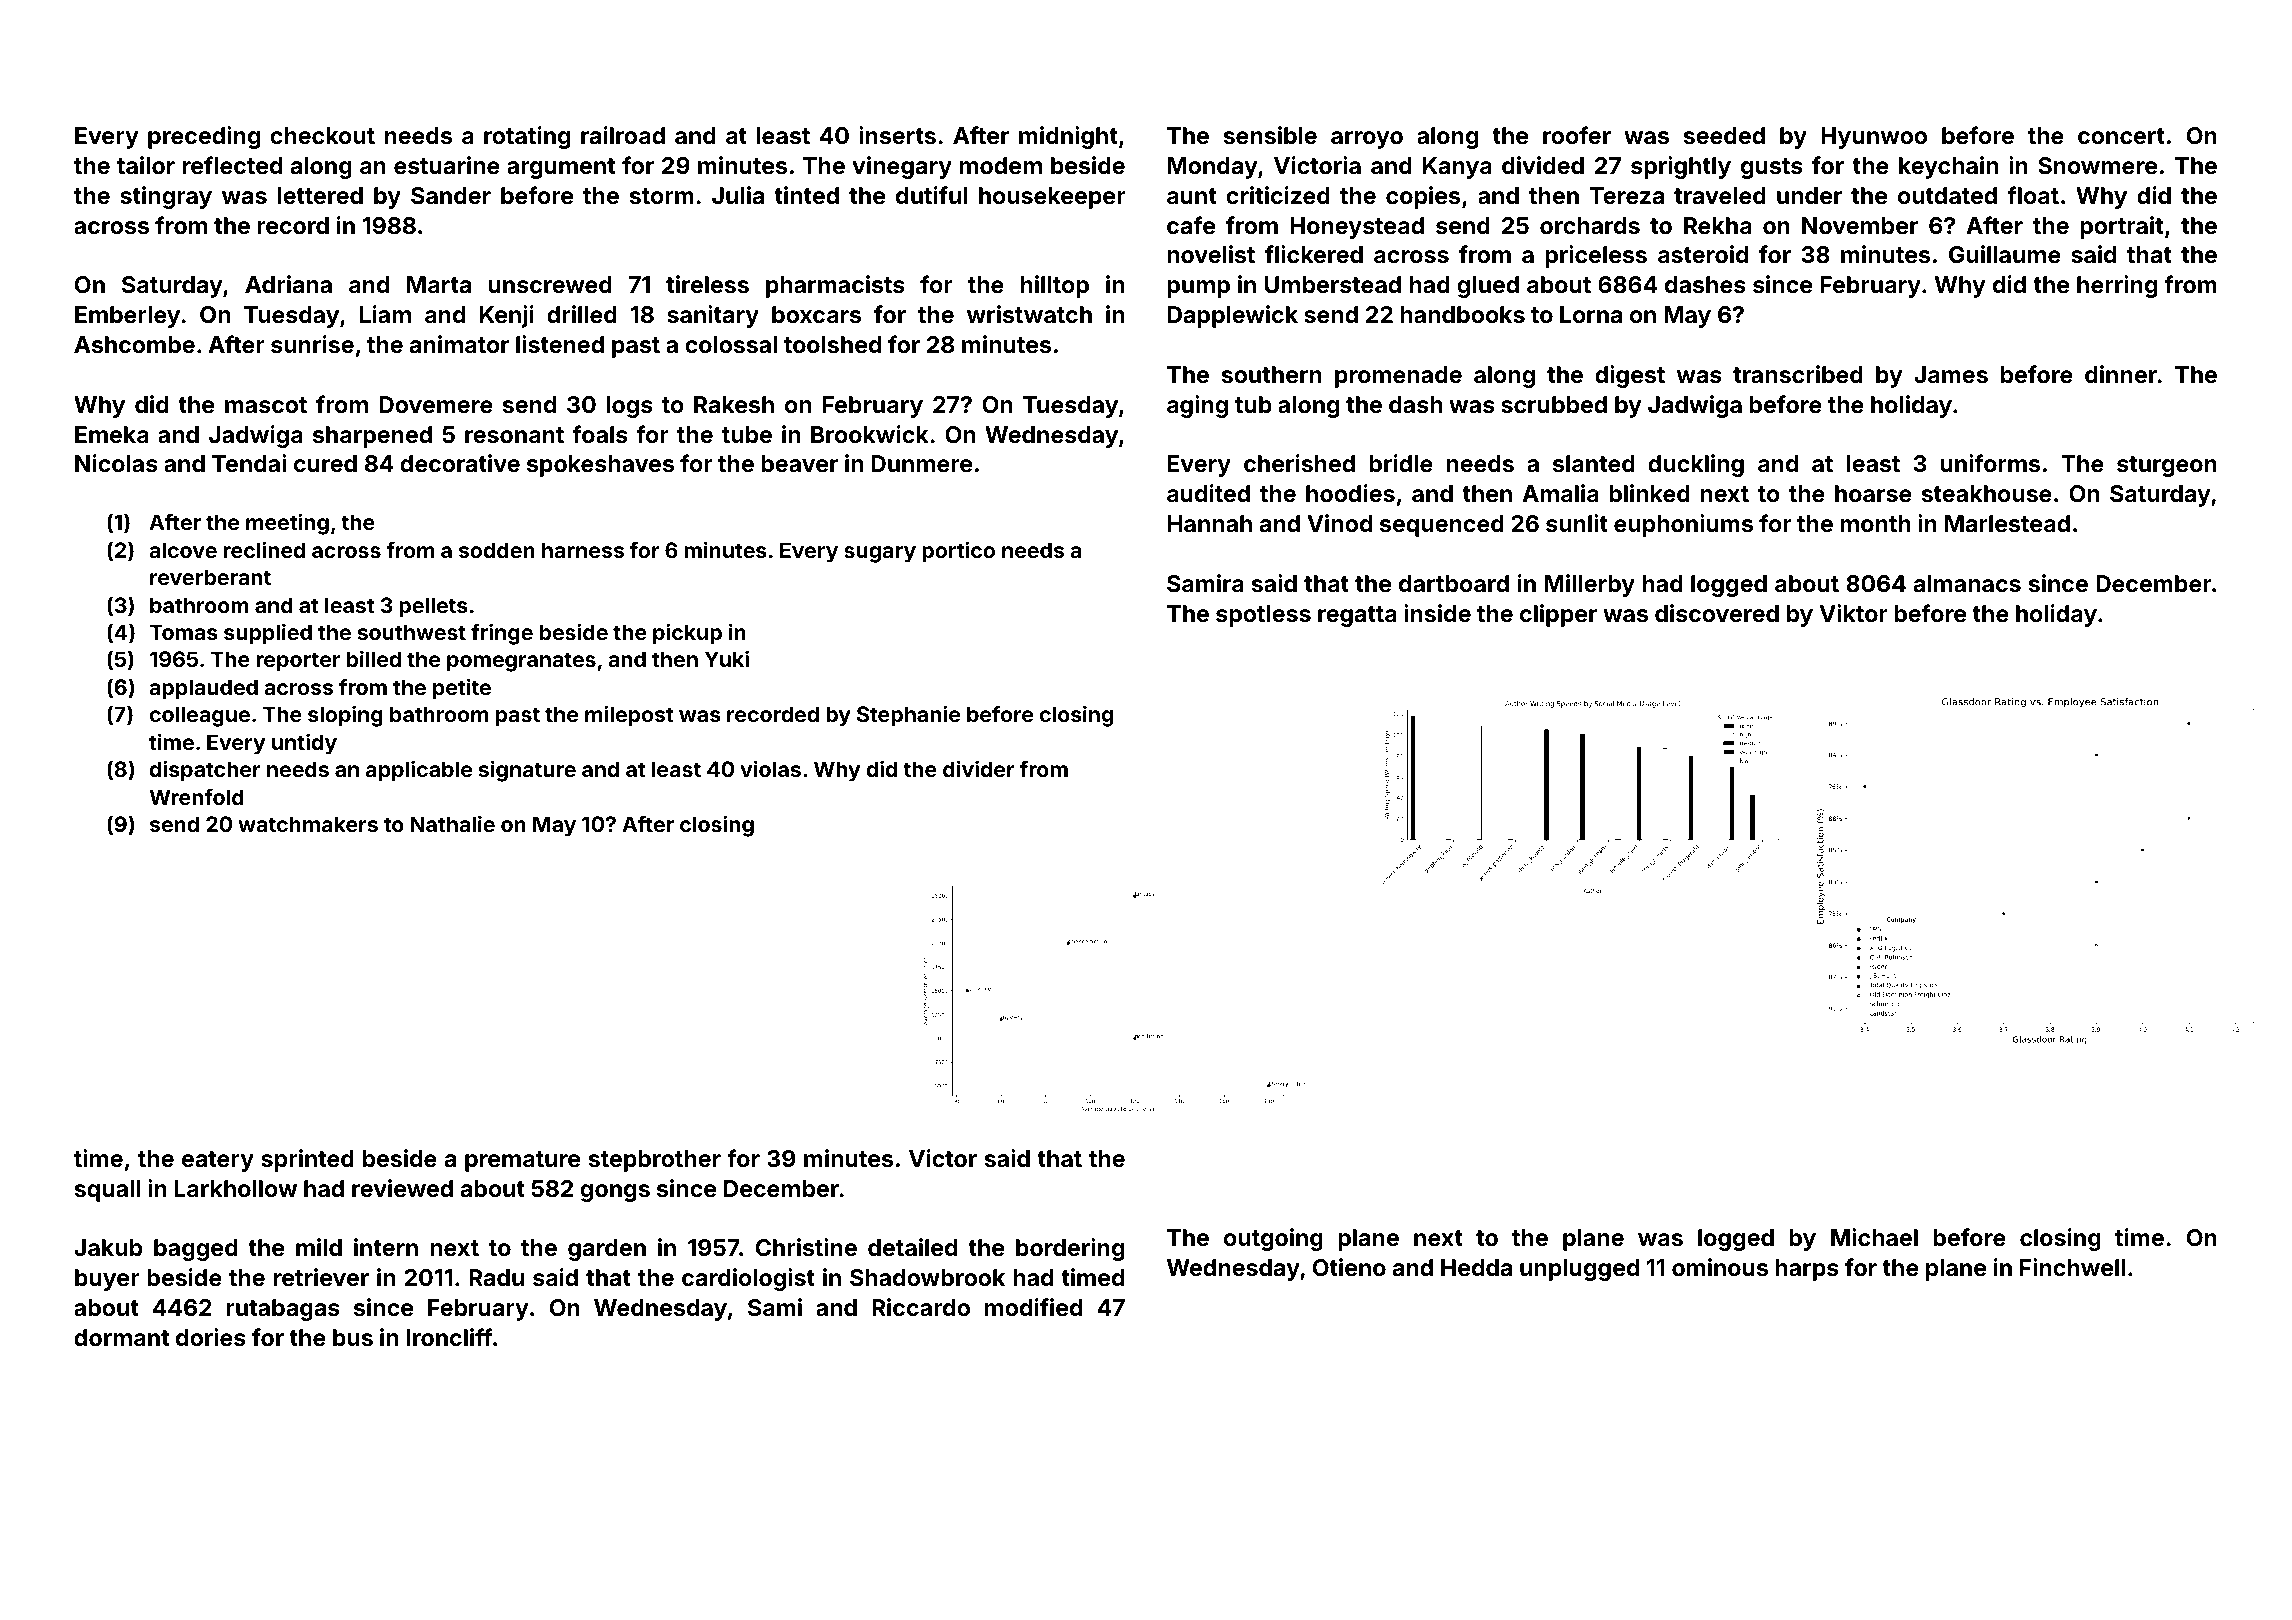 The height and width of the document is (1620, 2292). What do you see at coordinates (1798, 374) in the document?
I see `transcribed` at bounding box center [1798, 374].
